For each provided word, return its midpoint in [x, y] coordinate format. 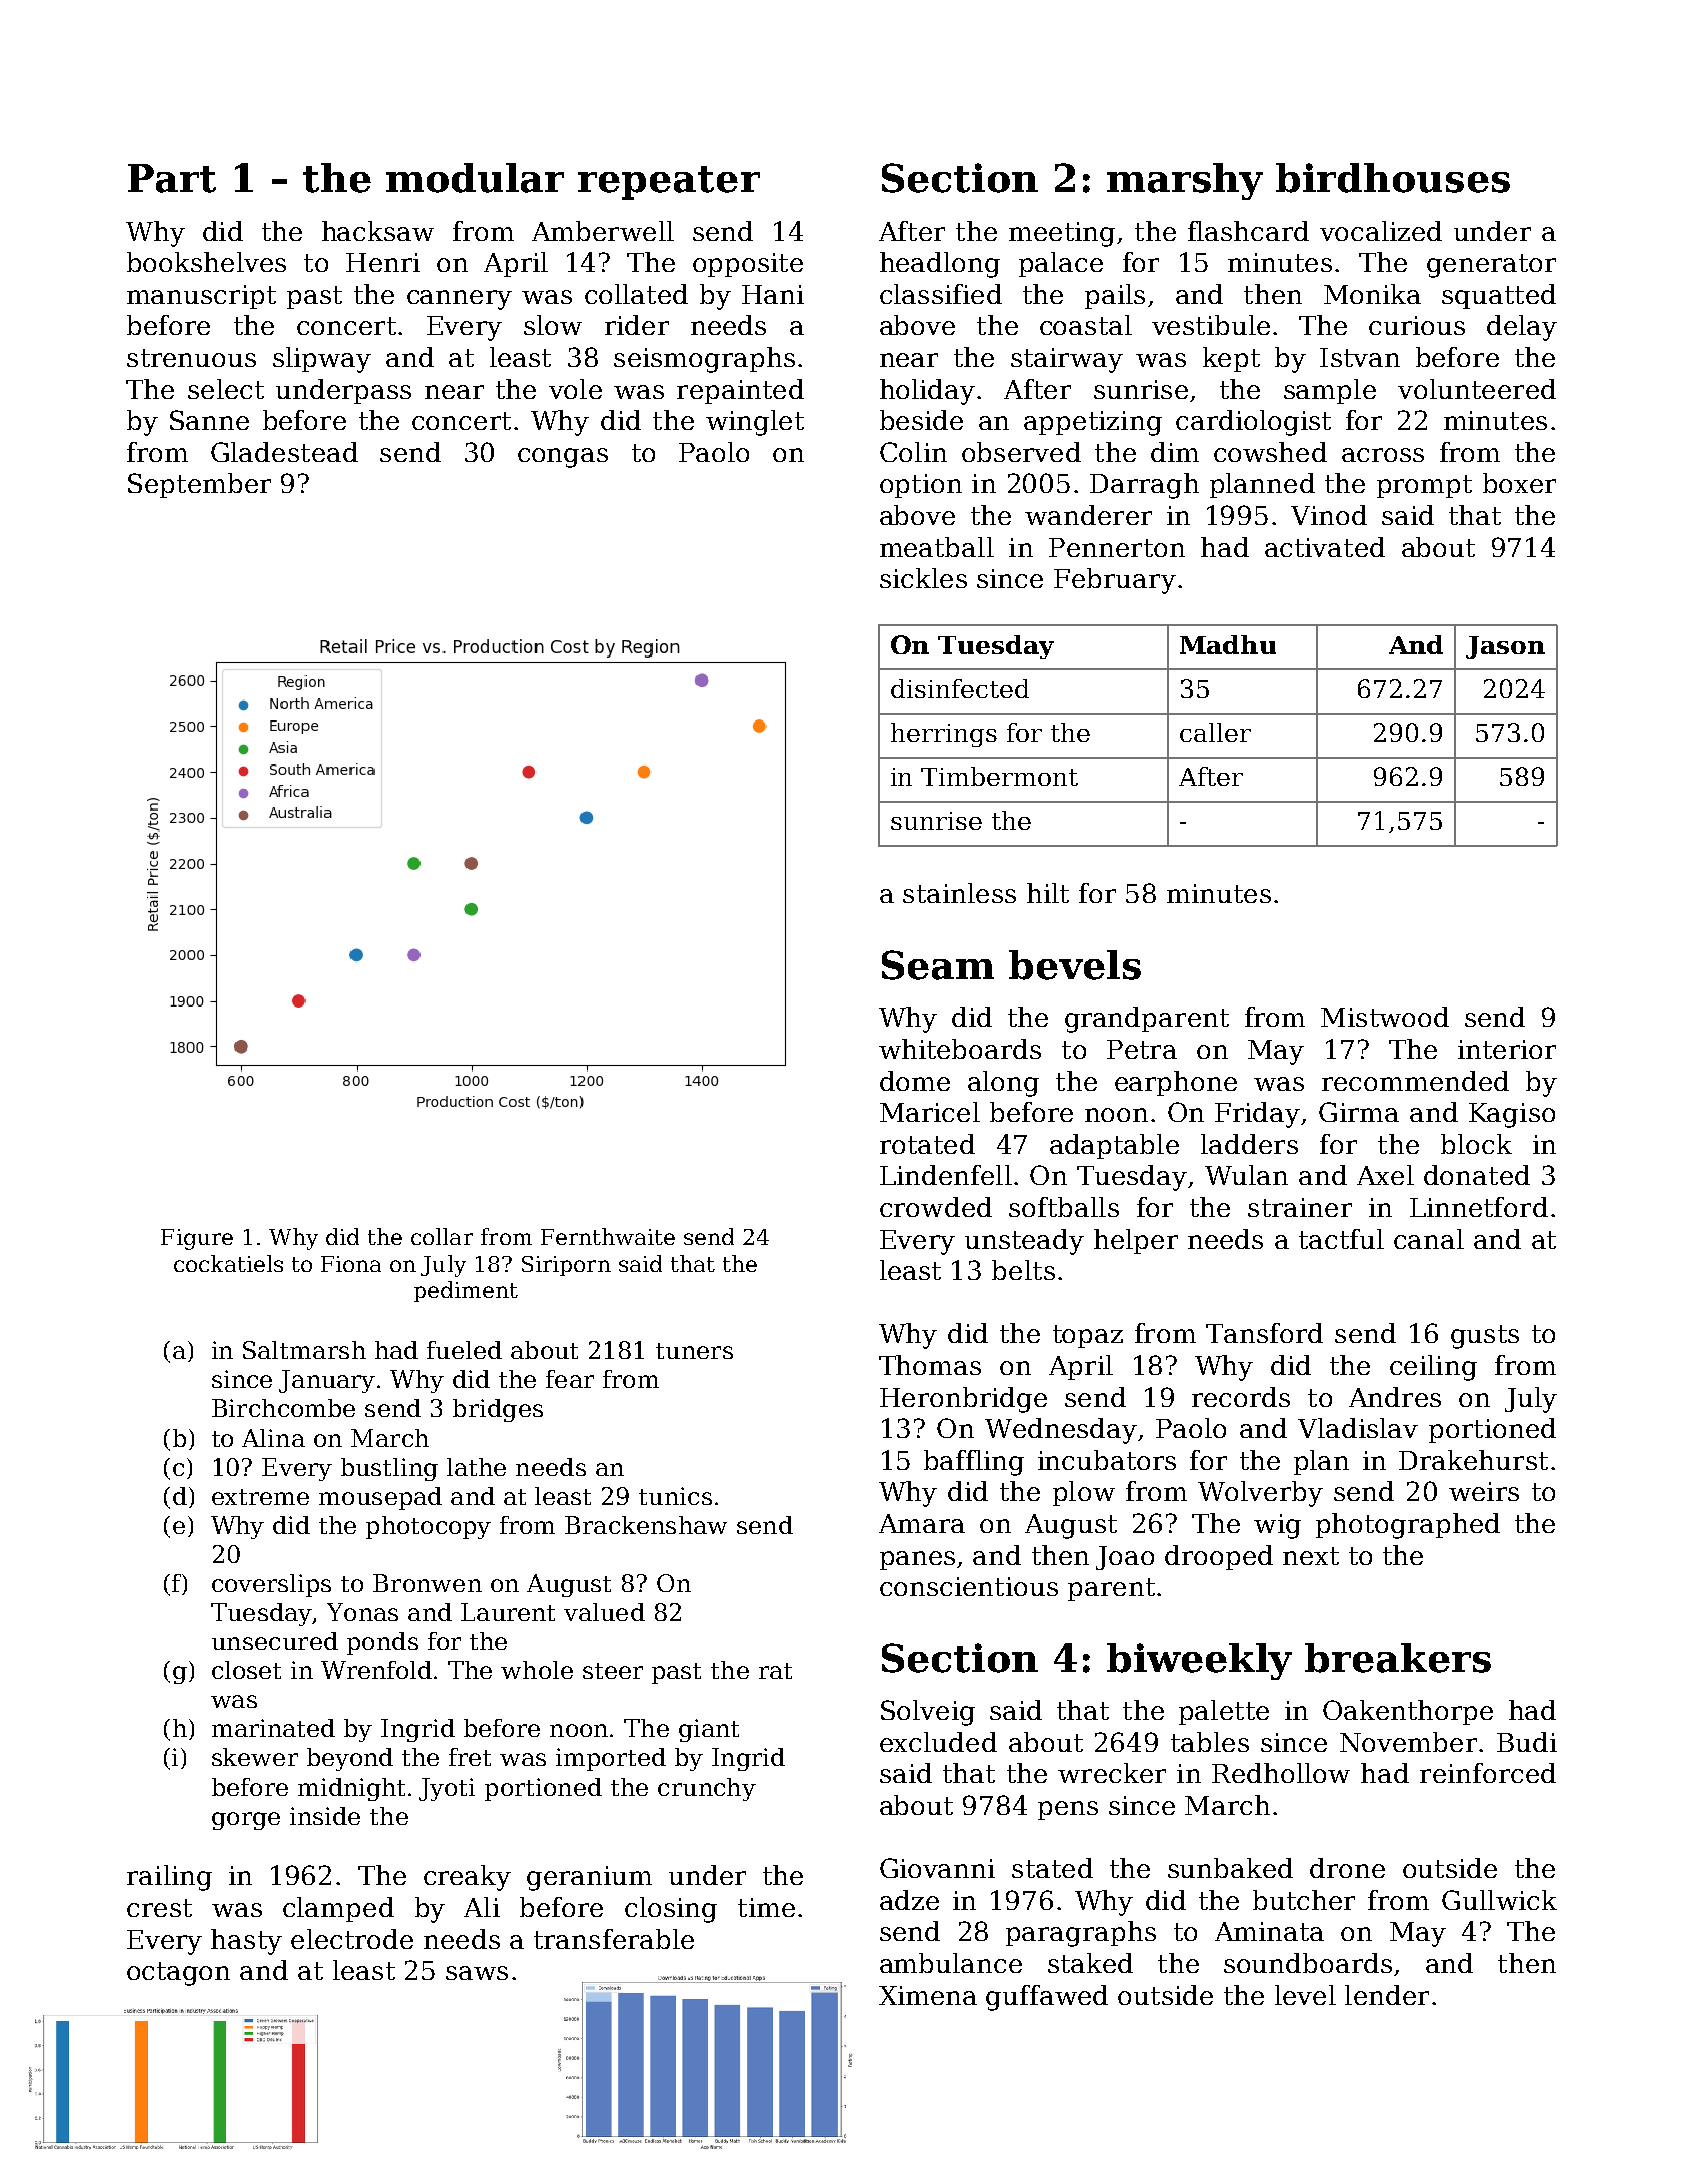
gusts [1485, 1337]
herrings [944, 735]
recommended [1415, 1081]
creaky [467, 1878]
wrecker [1112, 1773]
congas [563, 458]
